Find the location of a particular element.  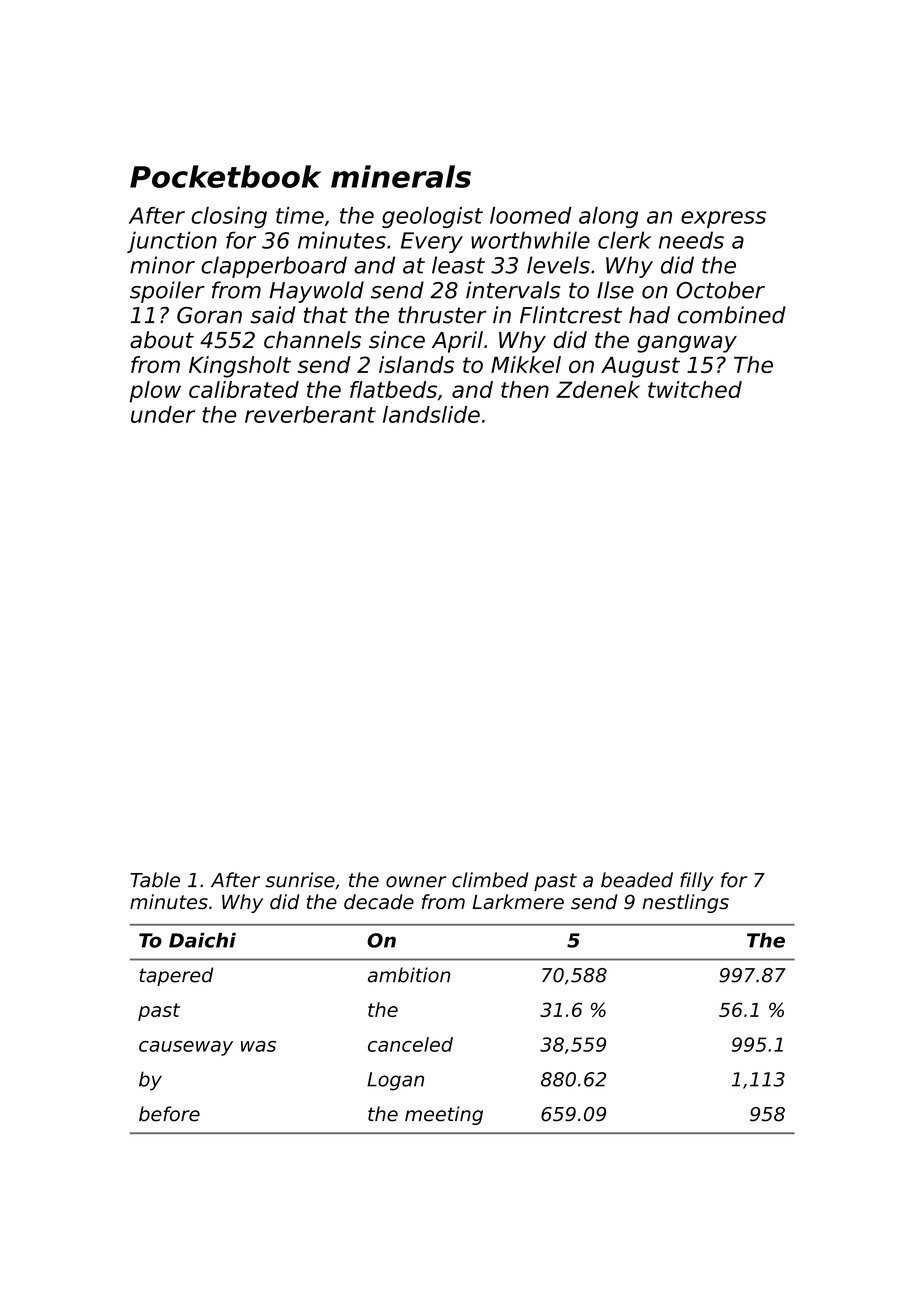

twitched is located at coordinates (695, 389).
